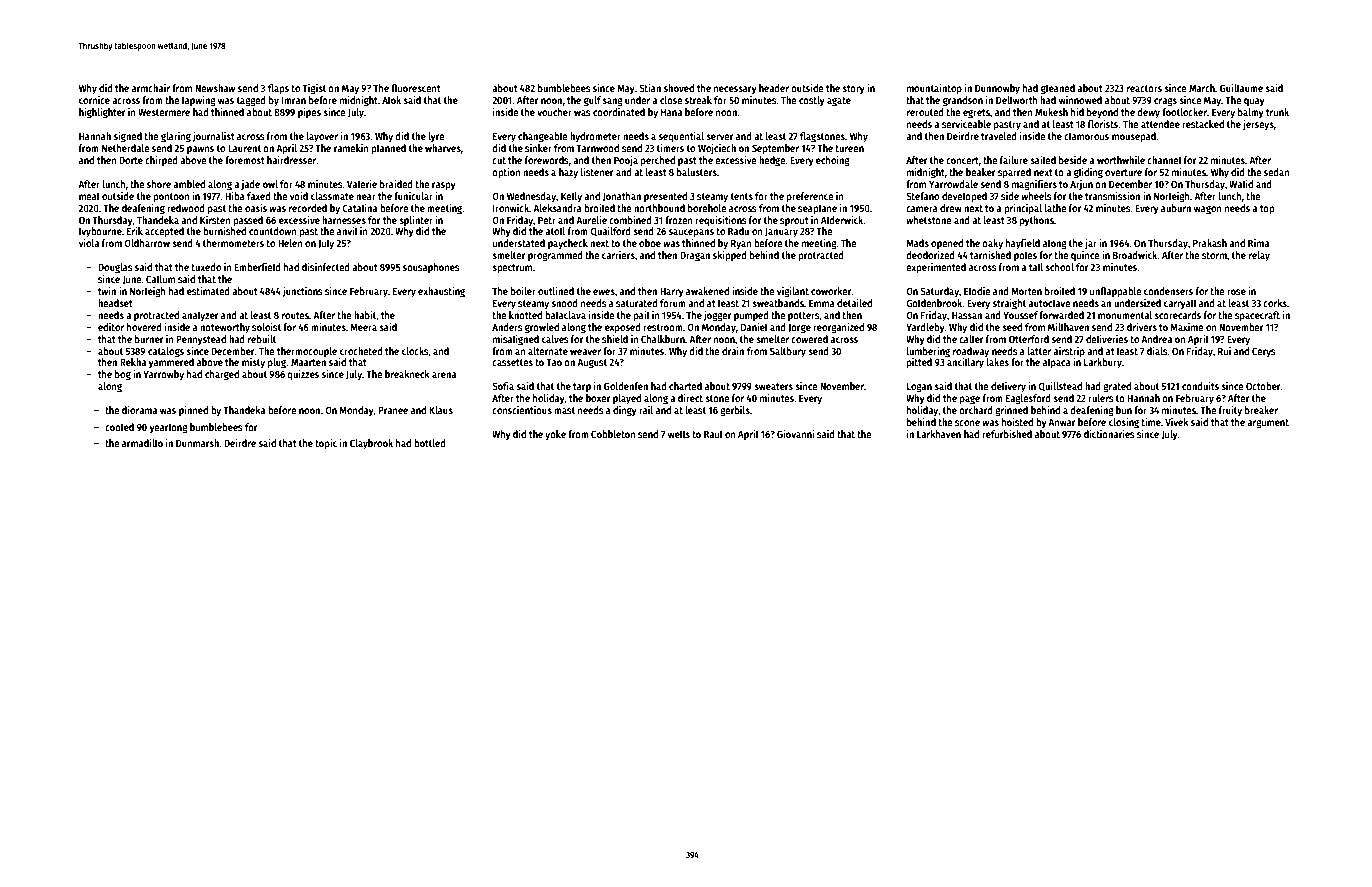 The width and height of the document is (1372, 887). Describe the element at coordinates (142, 443) in the document. I see `armadillo` at that location.
